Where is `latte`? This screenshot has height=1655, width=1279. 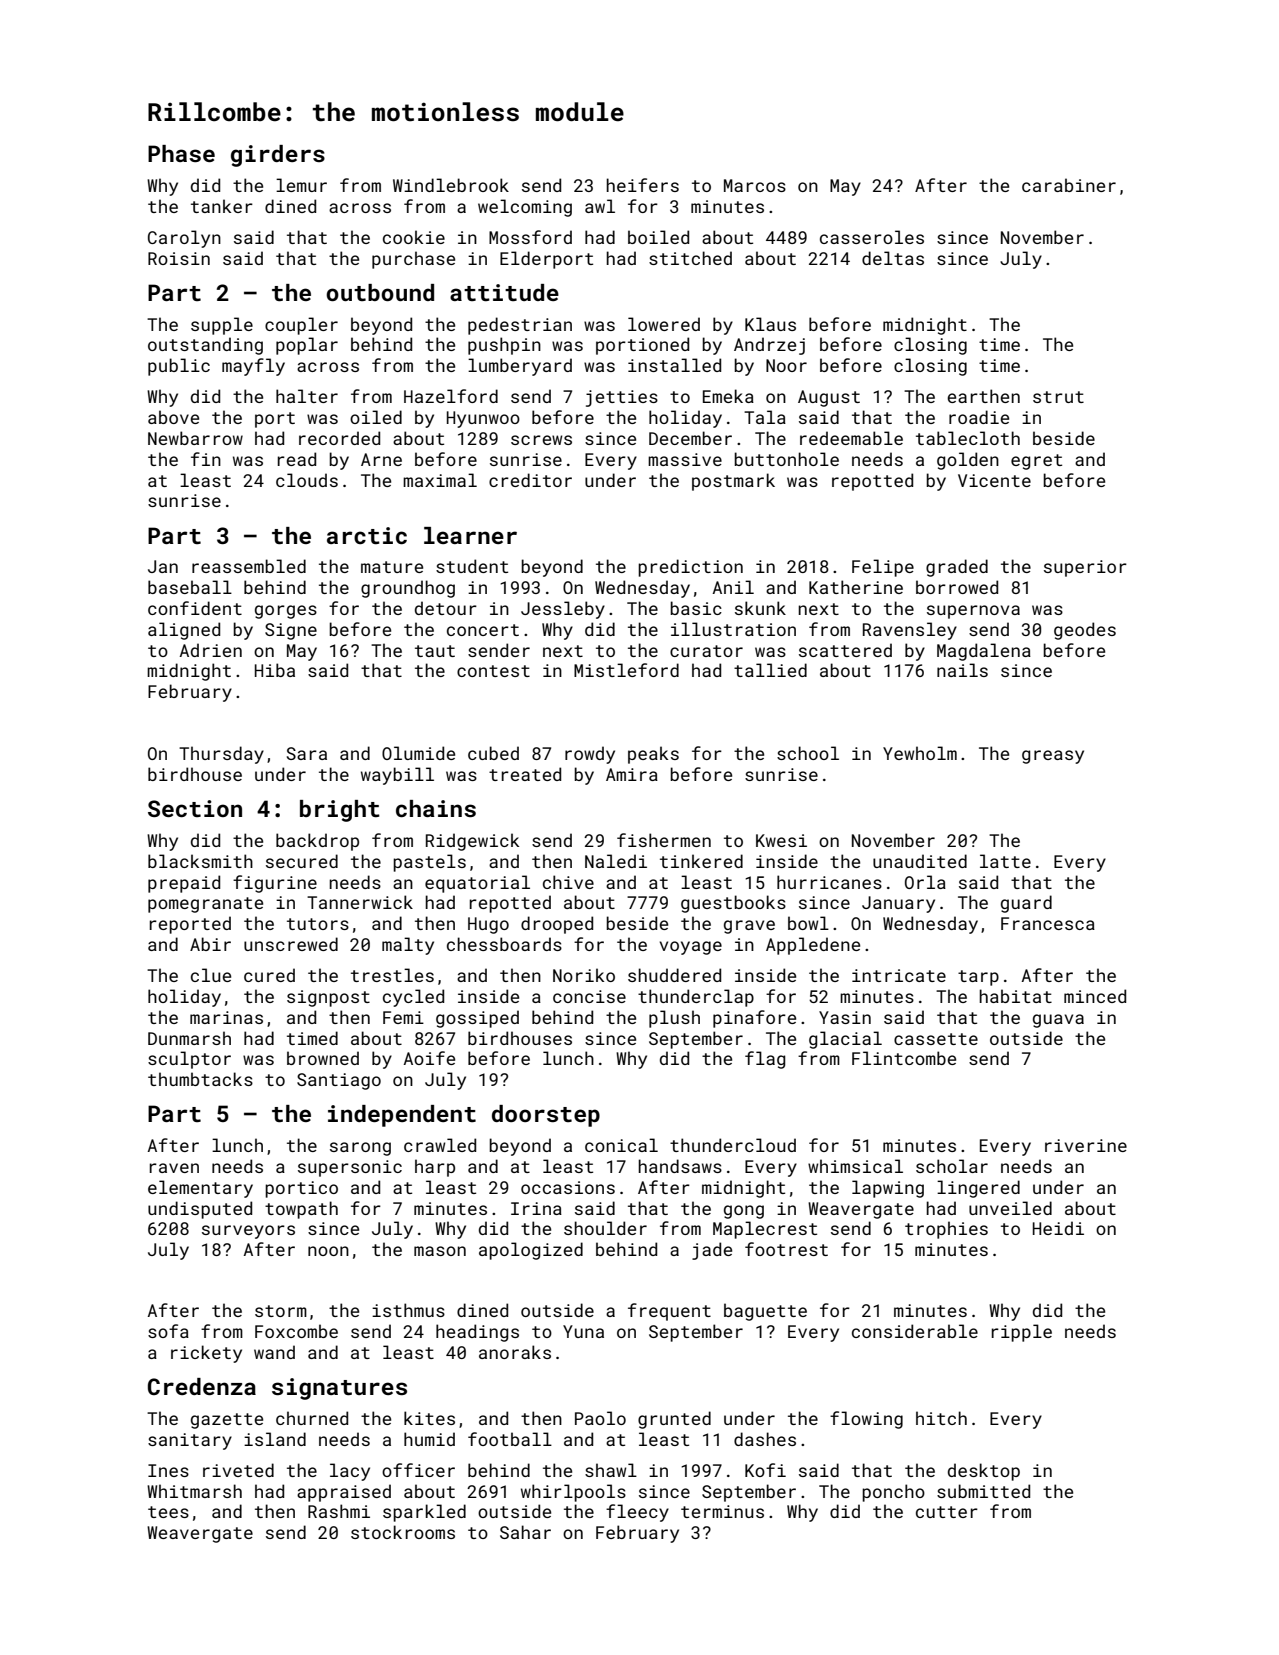
latte is located at coordinates (1005, 861).
